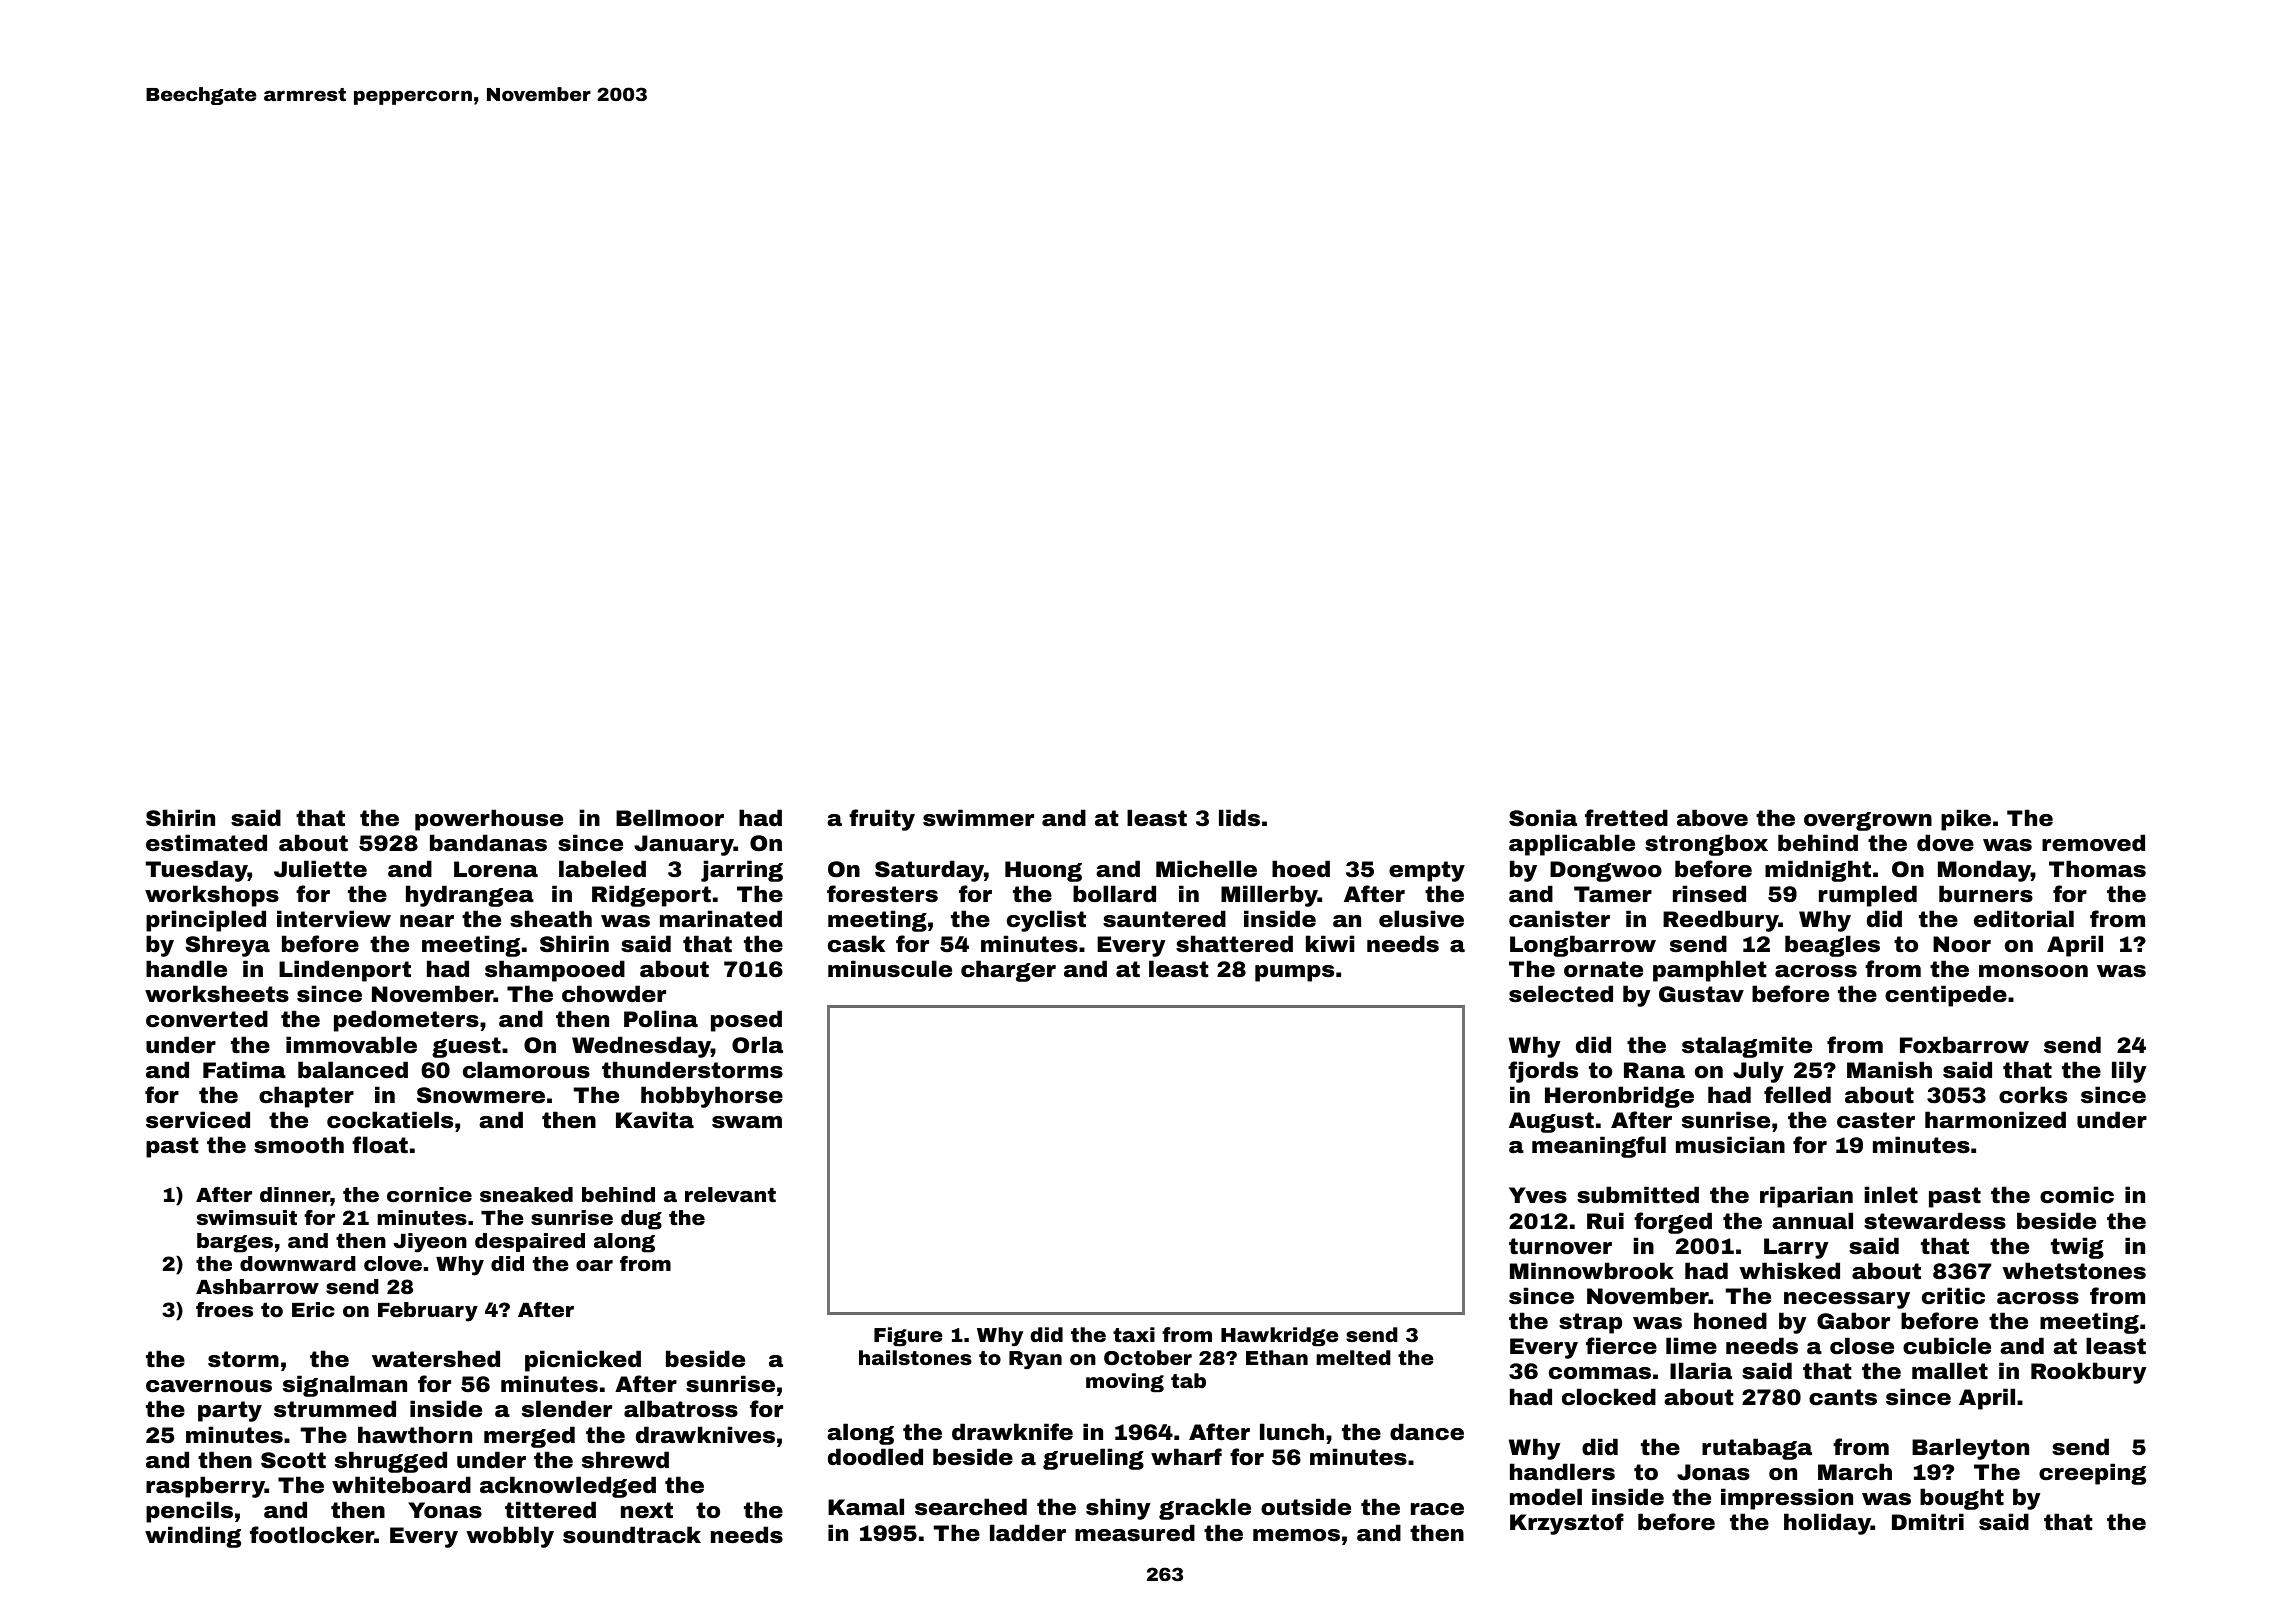 The width and height of the screenshot is (2292, 1620). What do you see at coordinates (1797, 1095) in the screenshot?
I see `felled` at bounding box center [1797, 1095].
